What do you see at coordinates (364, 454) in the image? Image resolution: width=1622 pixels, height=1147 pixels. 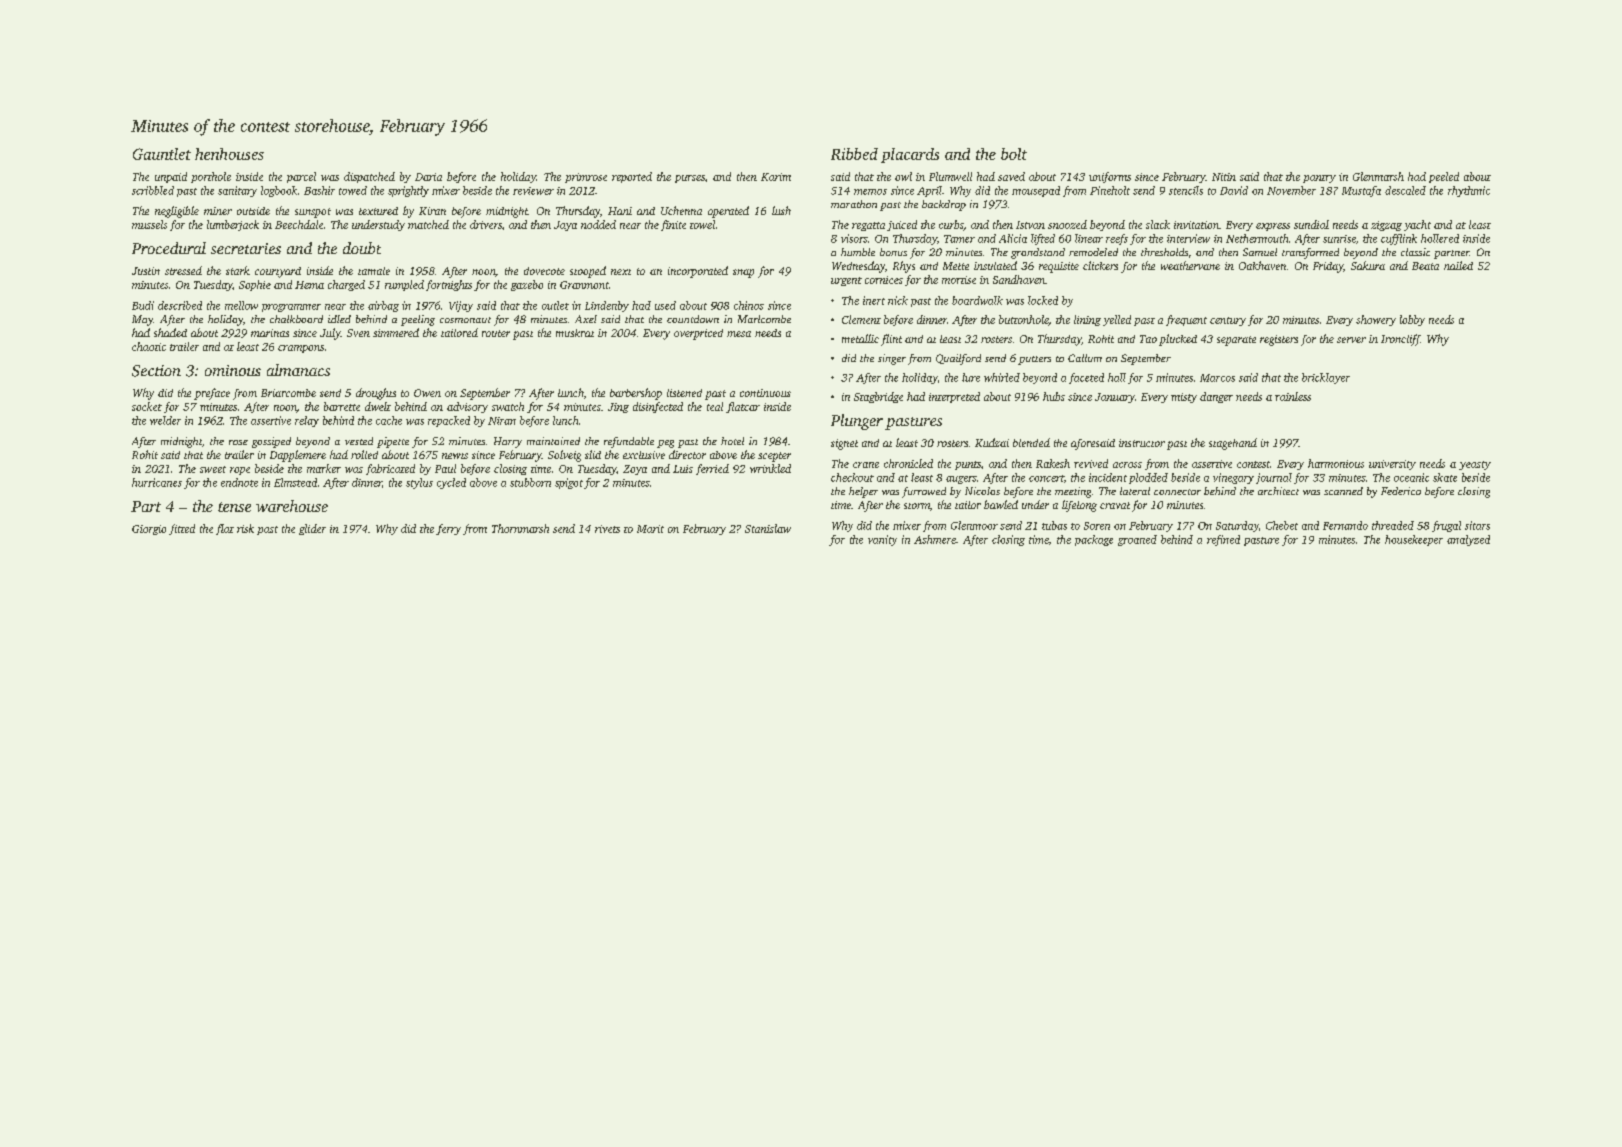 I see `rolled` at bounding box center [364, 454].
